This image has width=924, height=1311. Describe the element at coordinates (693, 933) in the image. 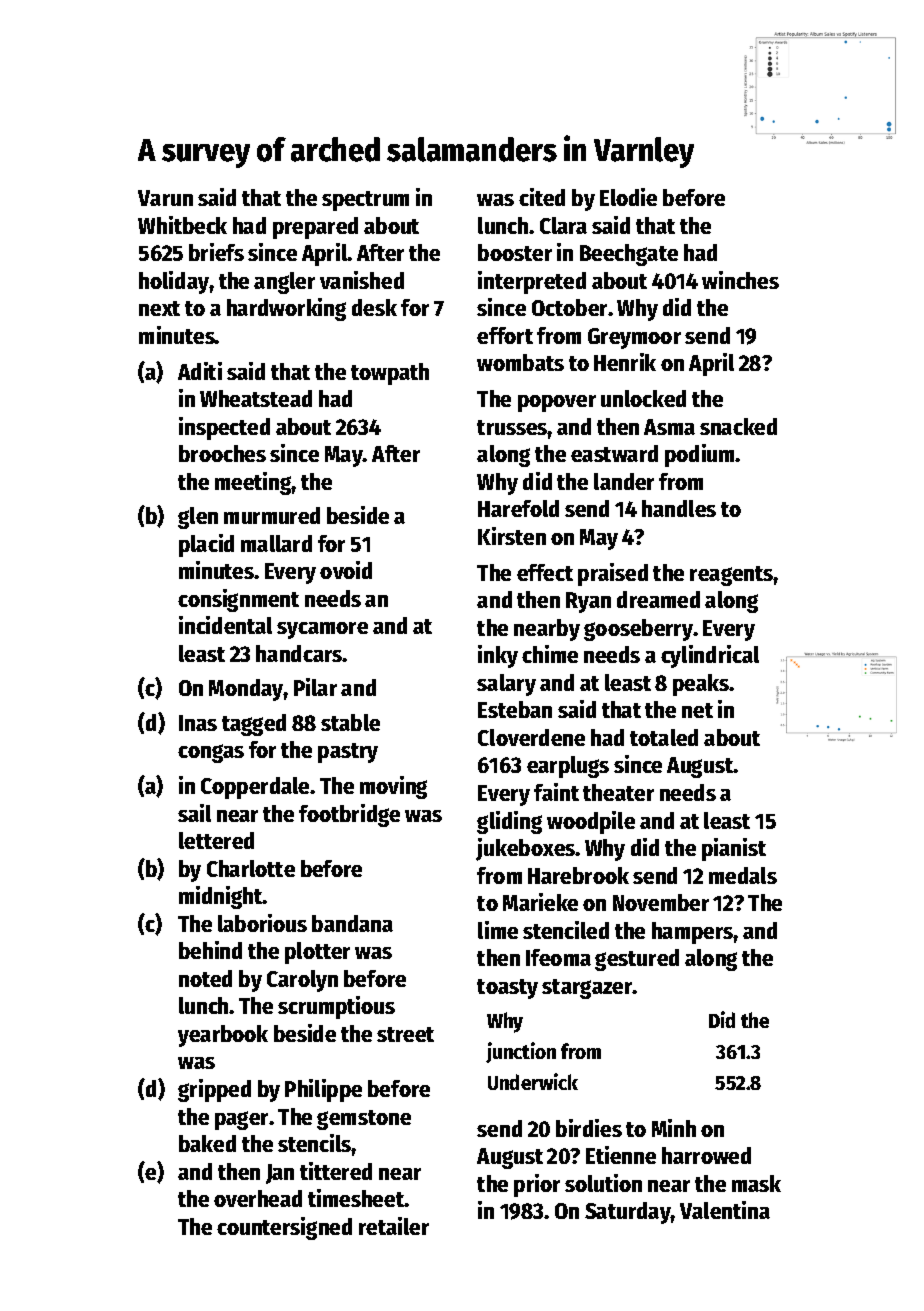

I see `hampers` at that location.
